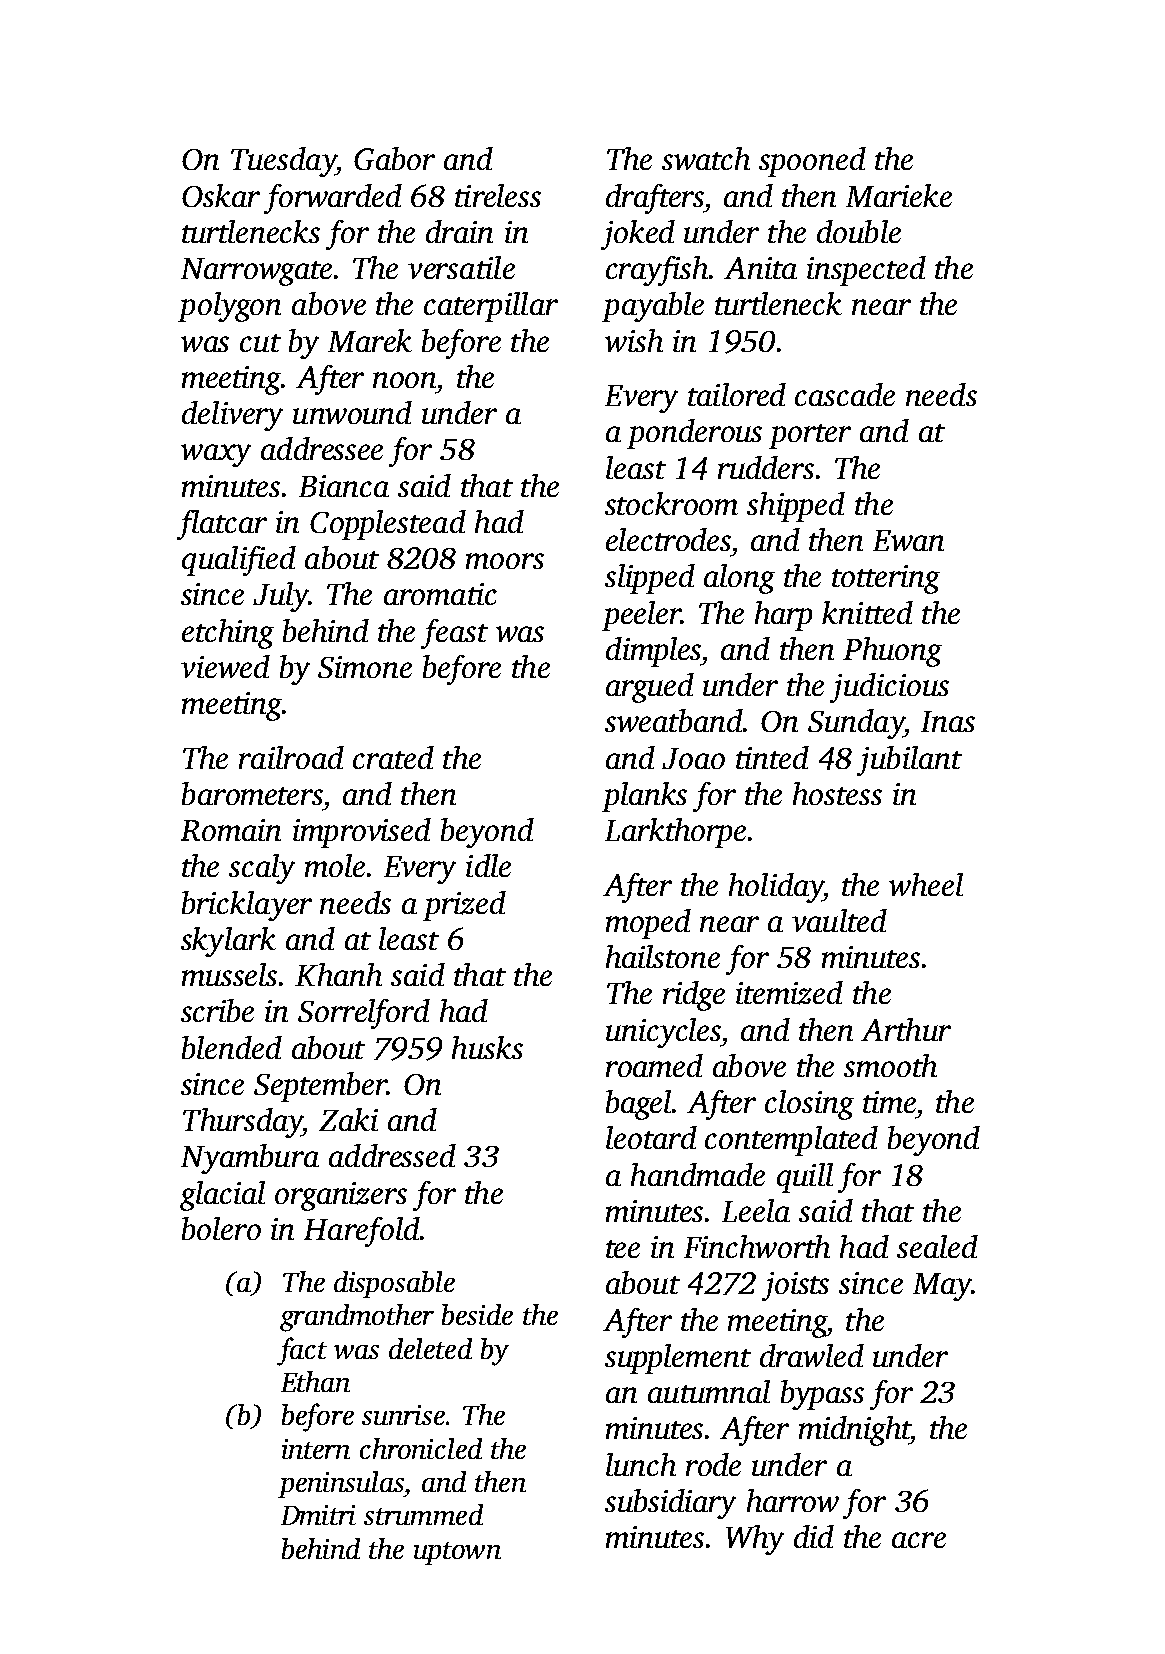 This screenshot has height=1654, width=1165. Describe the element at coordinates (318, 1515) in the screenshot. I see `Dmitri` at that location.
